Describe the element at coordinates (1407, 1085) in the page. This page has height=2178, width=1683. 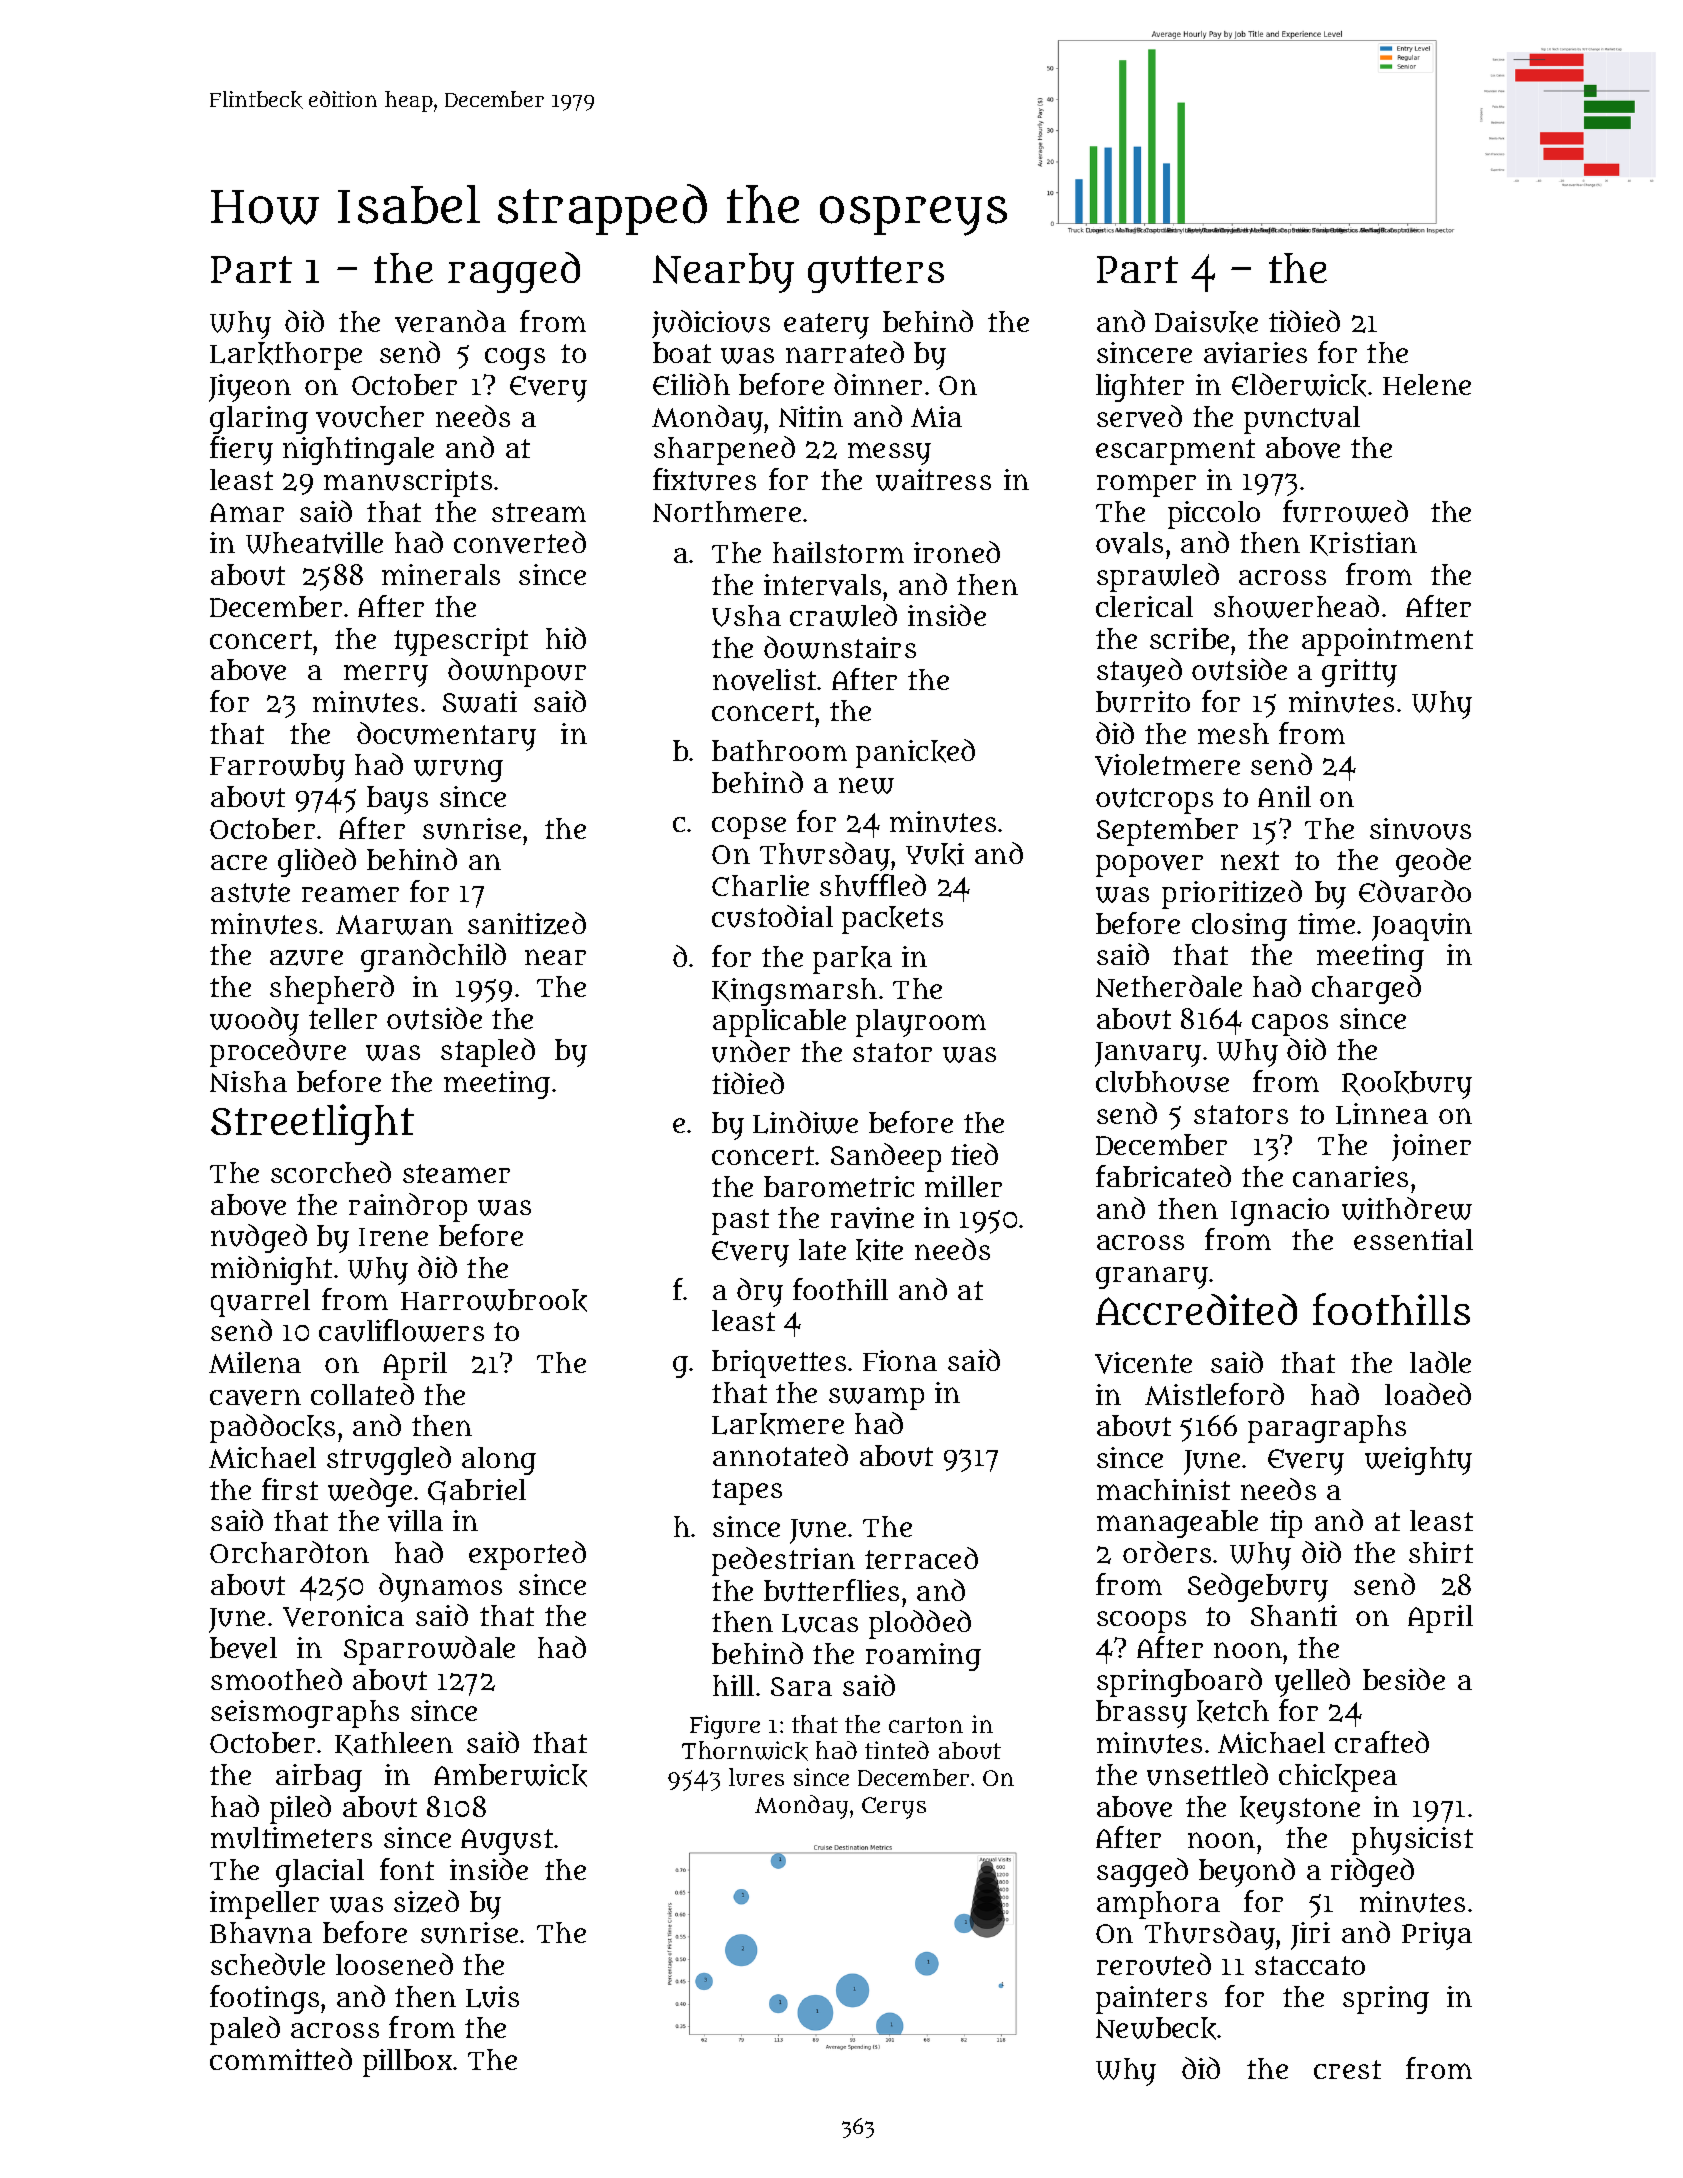
I see `Rookbury` at that location.
